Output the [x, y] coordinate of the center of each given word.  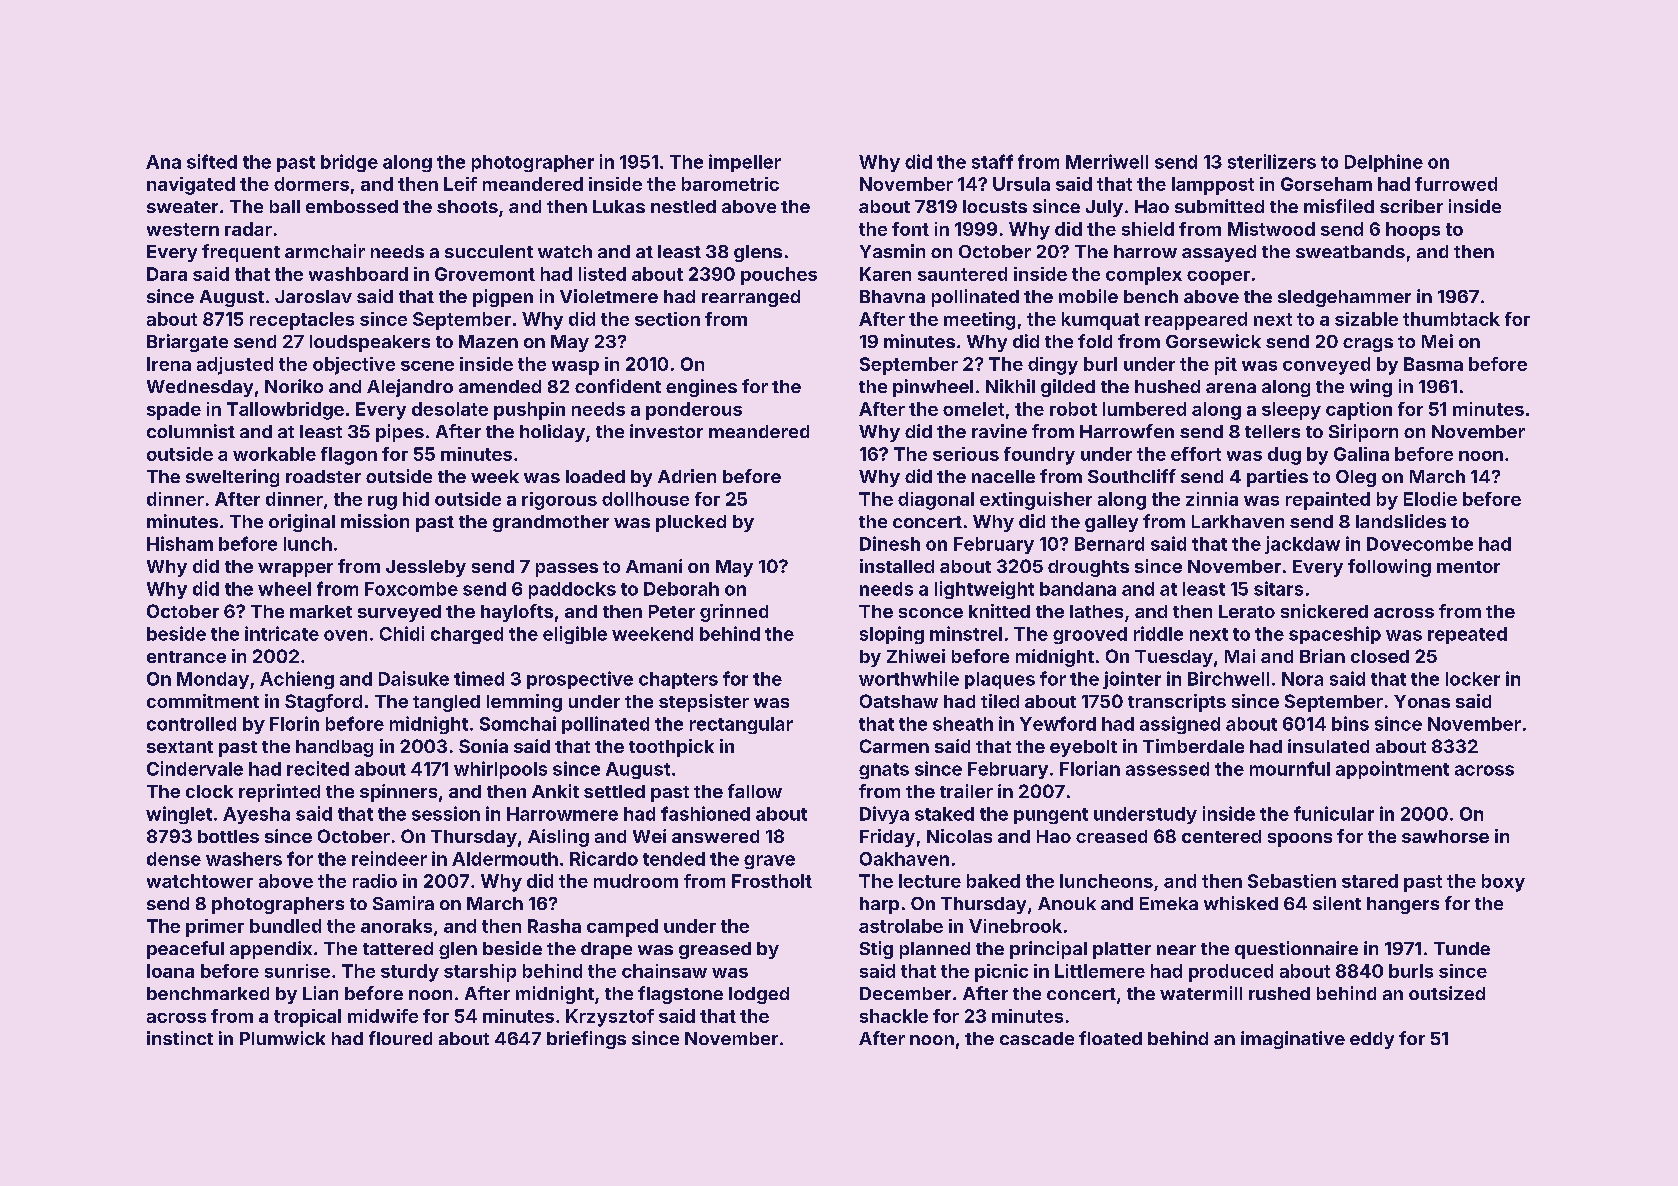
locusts [995, 206]
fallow [755, 791]
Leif [460, 184]
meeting [979, 321]
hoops [1413, 231]
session [446, 813]
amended [500, 386]
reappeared [1196, 321]
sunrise [297, 971]
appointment [1392, 770]
